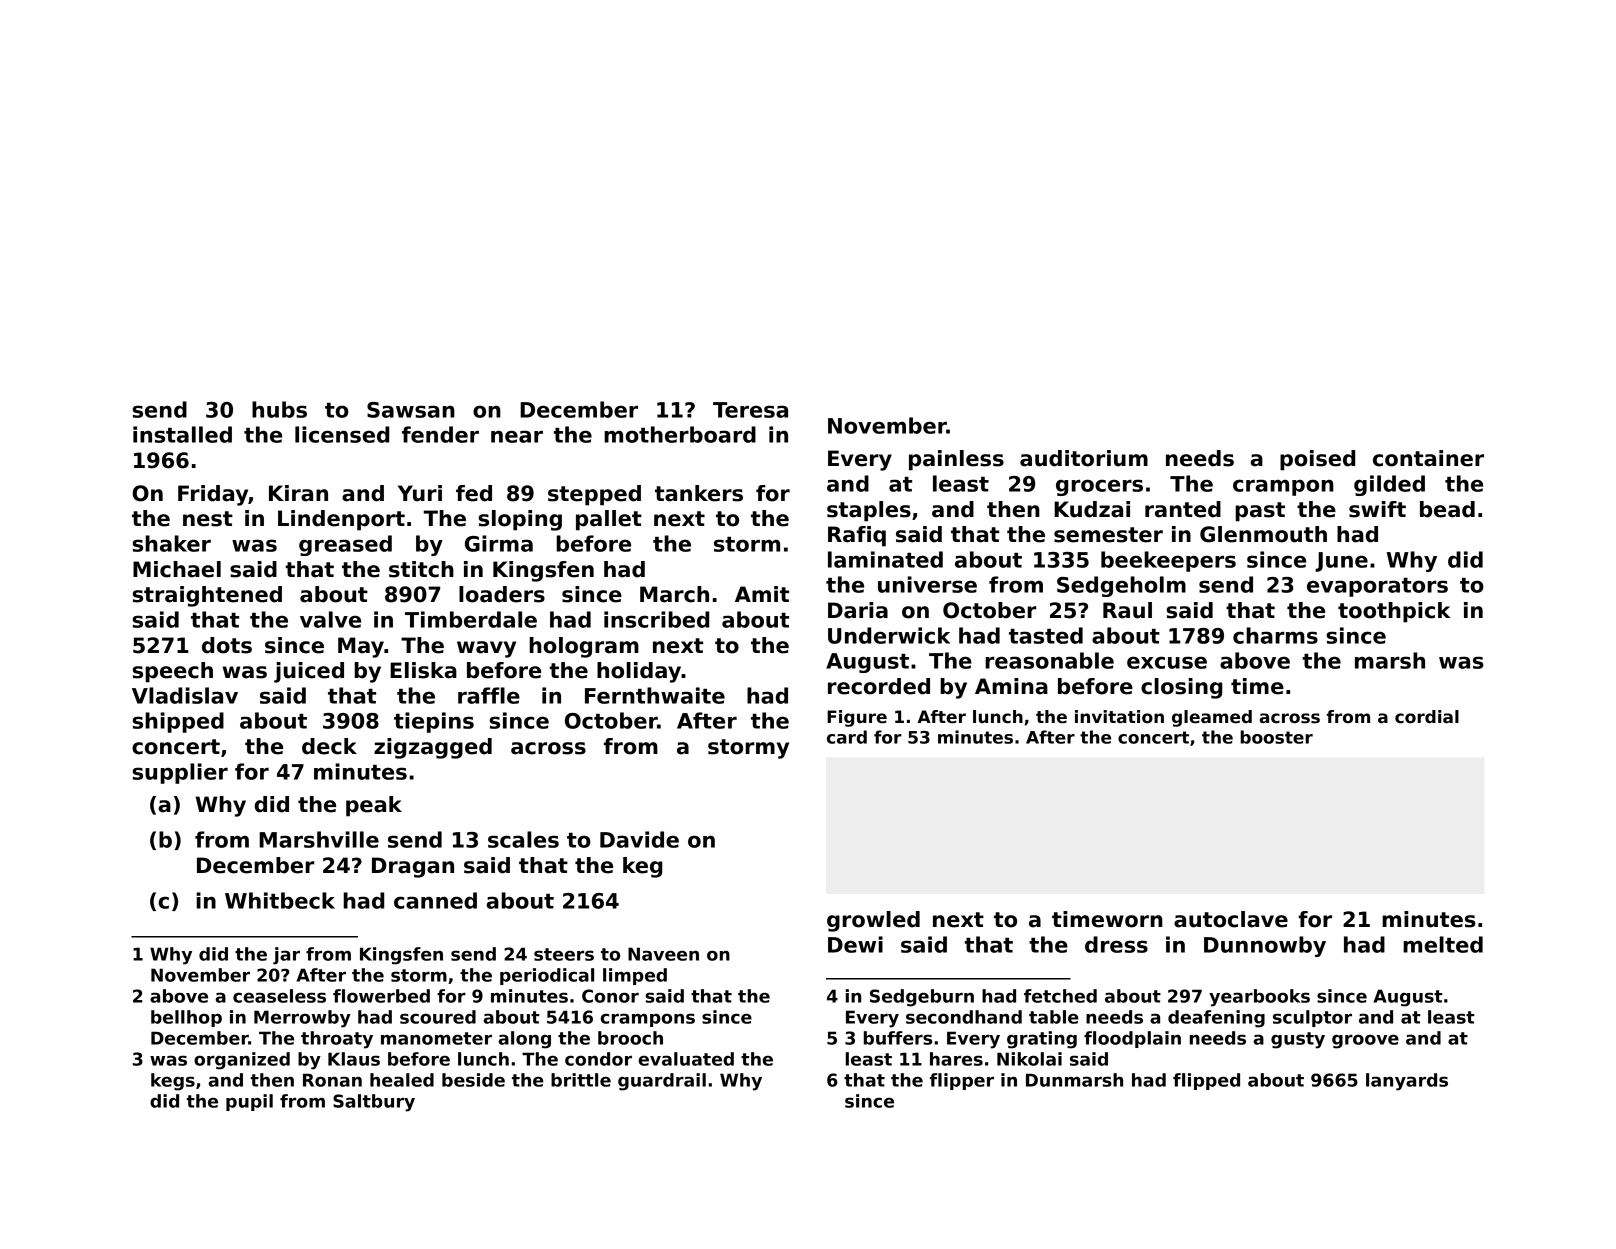 This screenshot has width=1616, height=1249. What do you see at coordinates (1428, 458) in the screenshot?
I see `container` at bounding box center [1428, 458].
